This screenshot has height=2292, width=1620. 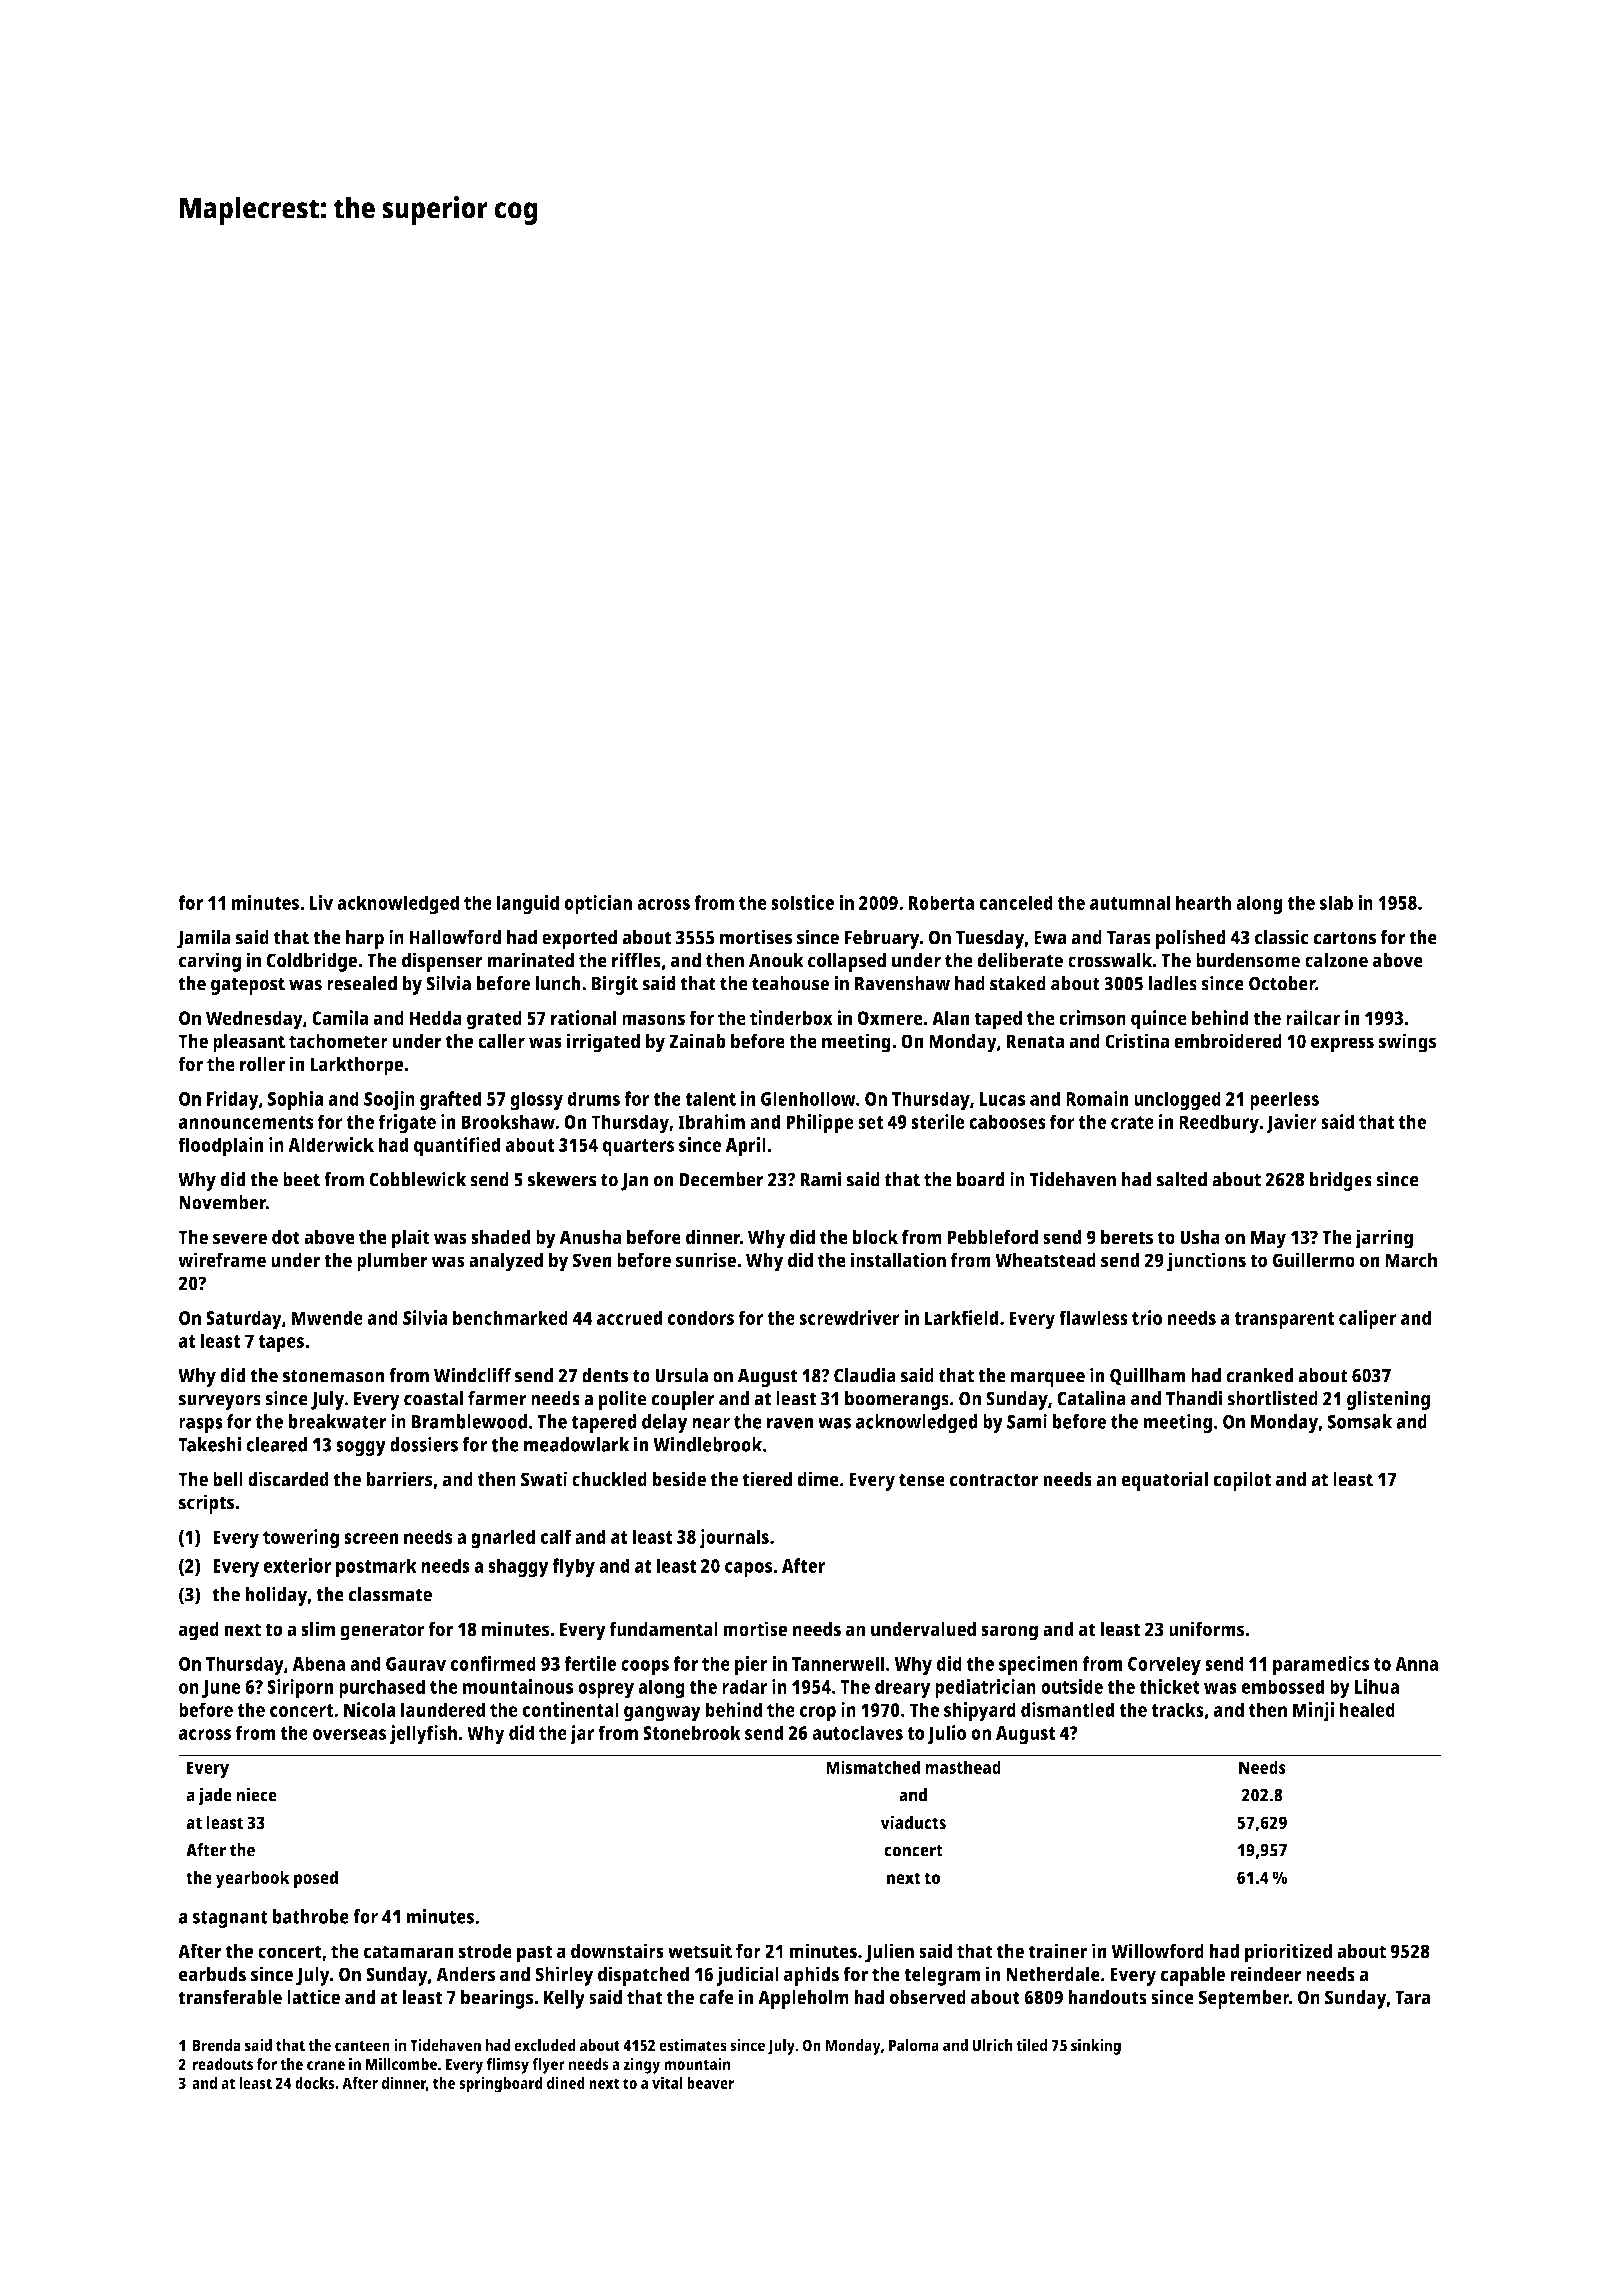 What do you see at coordinates (818, 1479) in the screenshot?
I see `dime` at bounding box center [818, 1479].
